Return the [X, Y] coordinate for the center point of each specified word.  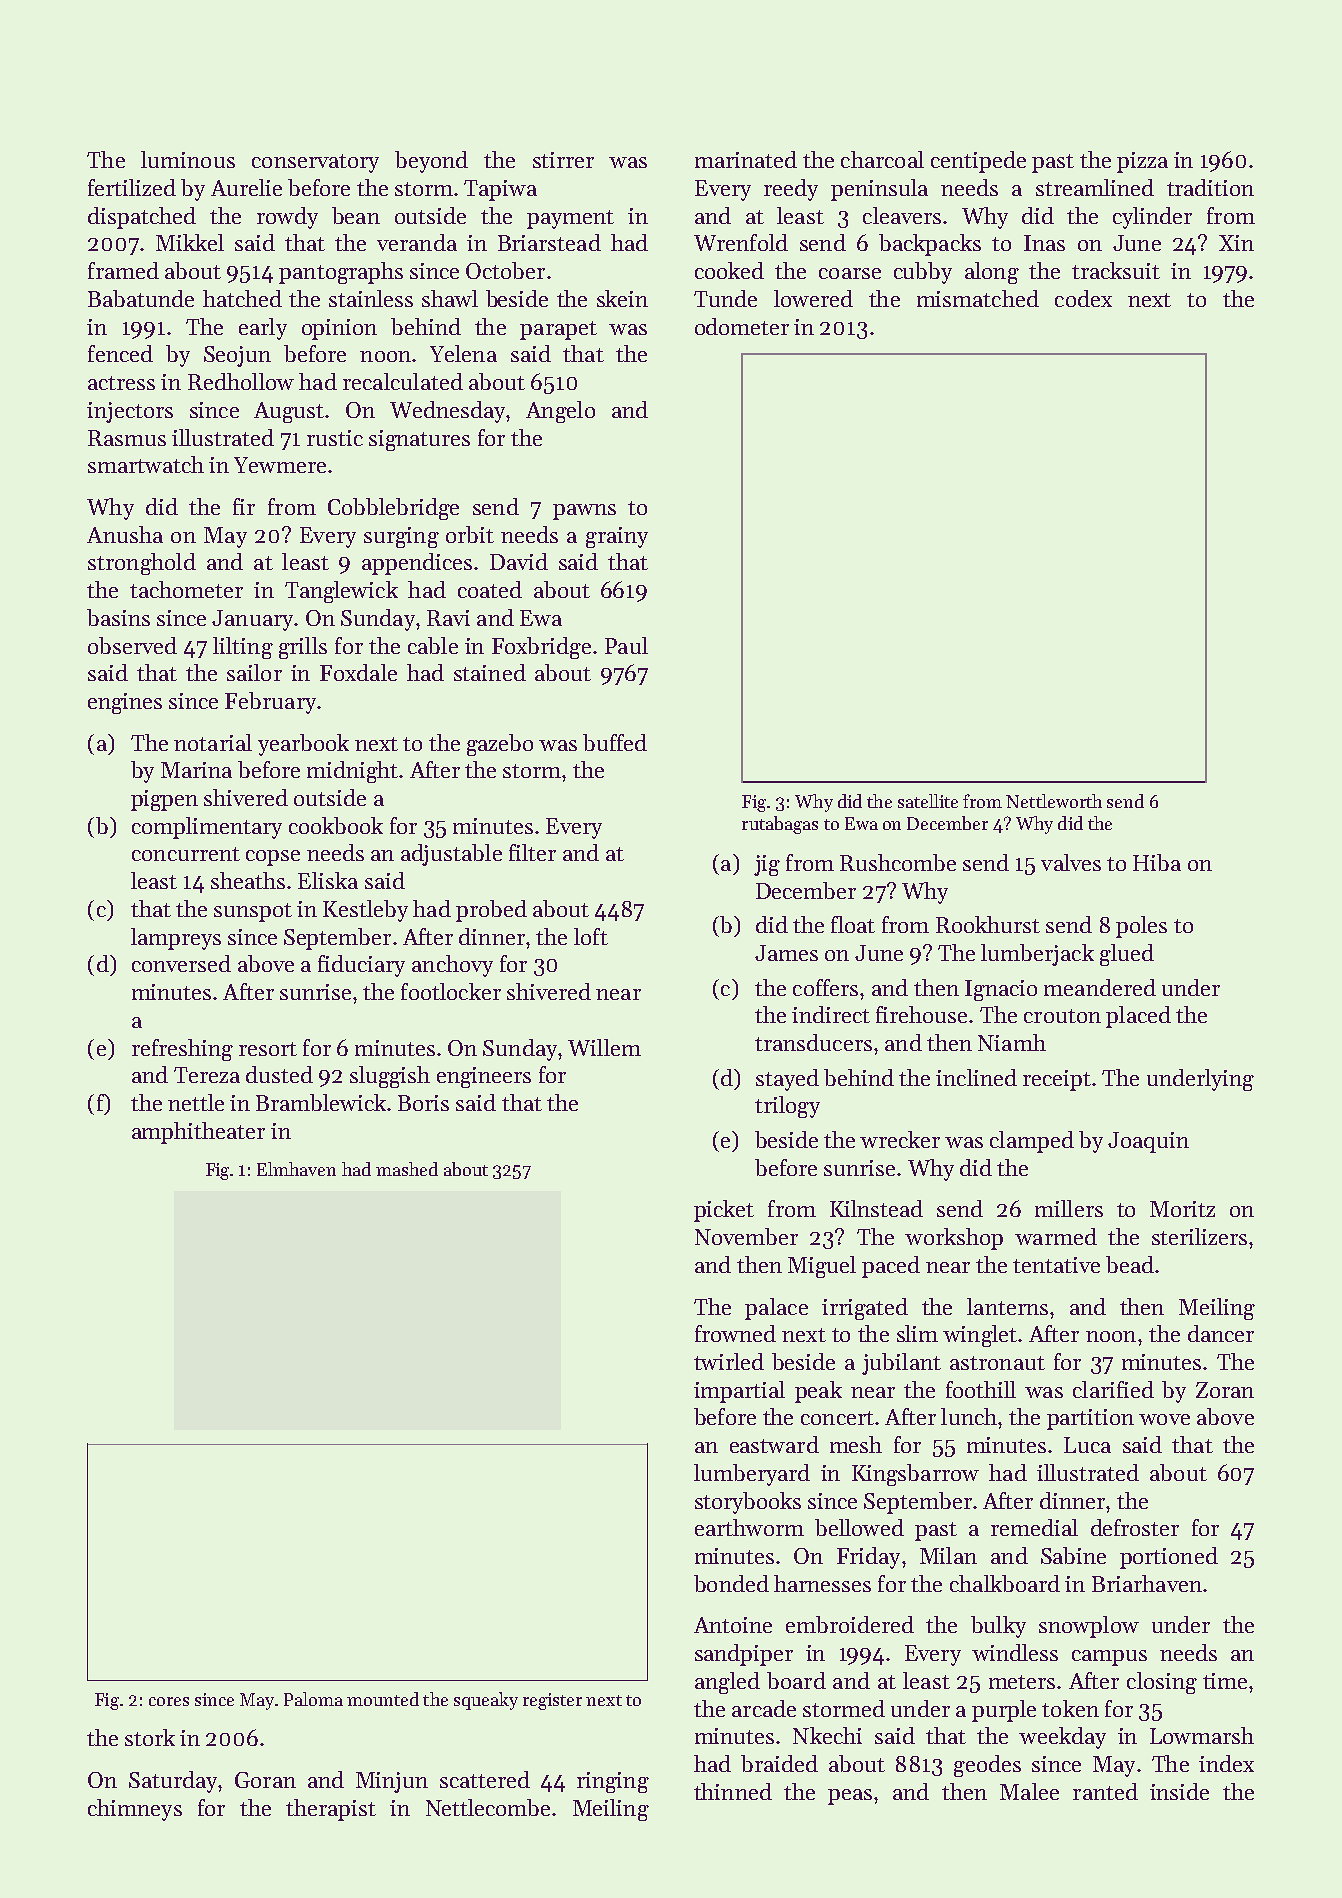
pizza [1142, 162]
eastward [774, 1444]
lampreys [176, 939]
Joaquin [1148, 1142]
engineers [484, 1077]
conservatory [315, 163]
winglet [980, 1336]
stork [150, 1737]
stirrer [563, 160]
